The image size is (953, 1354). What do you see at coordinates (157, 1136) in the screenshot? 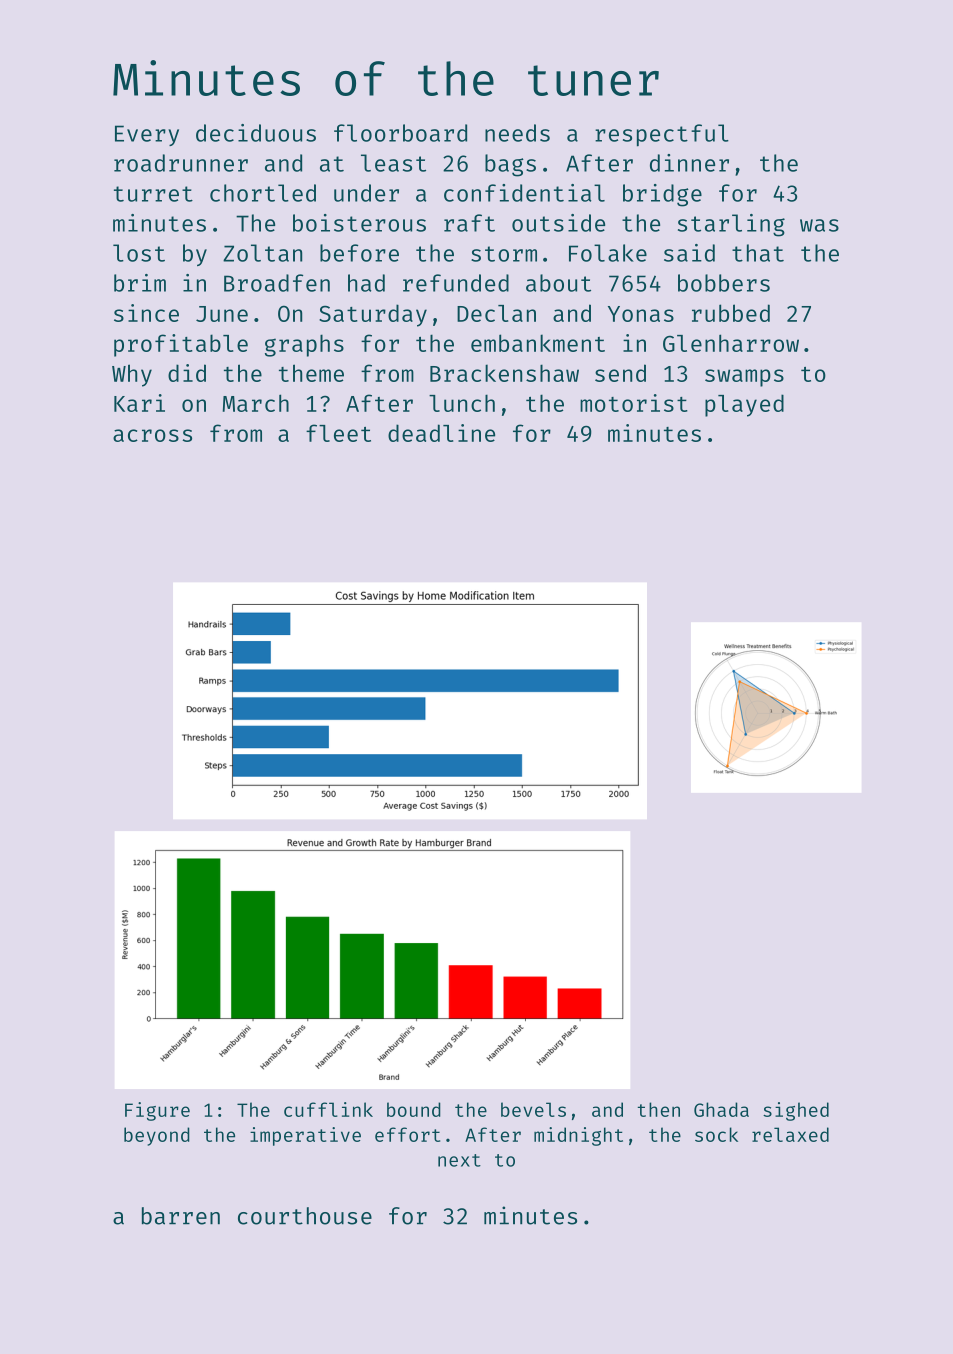
I see `beyond` at bounding box center [157, 1136].
